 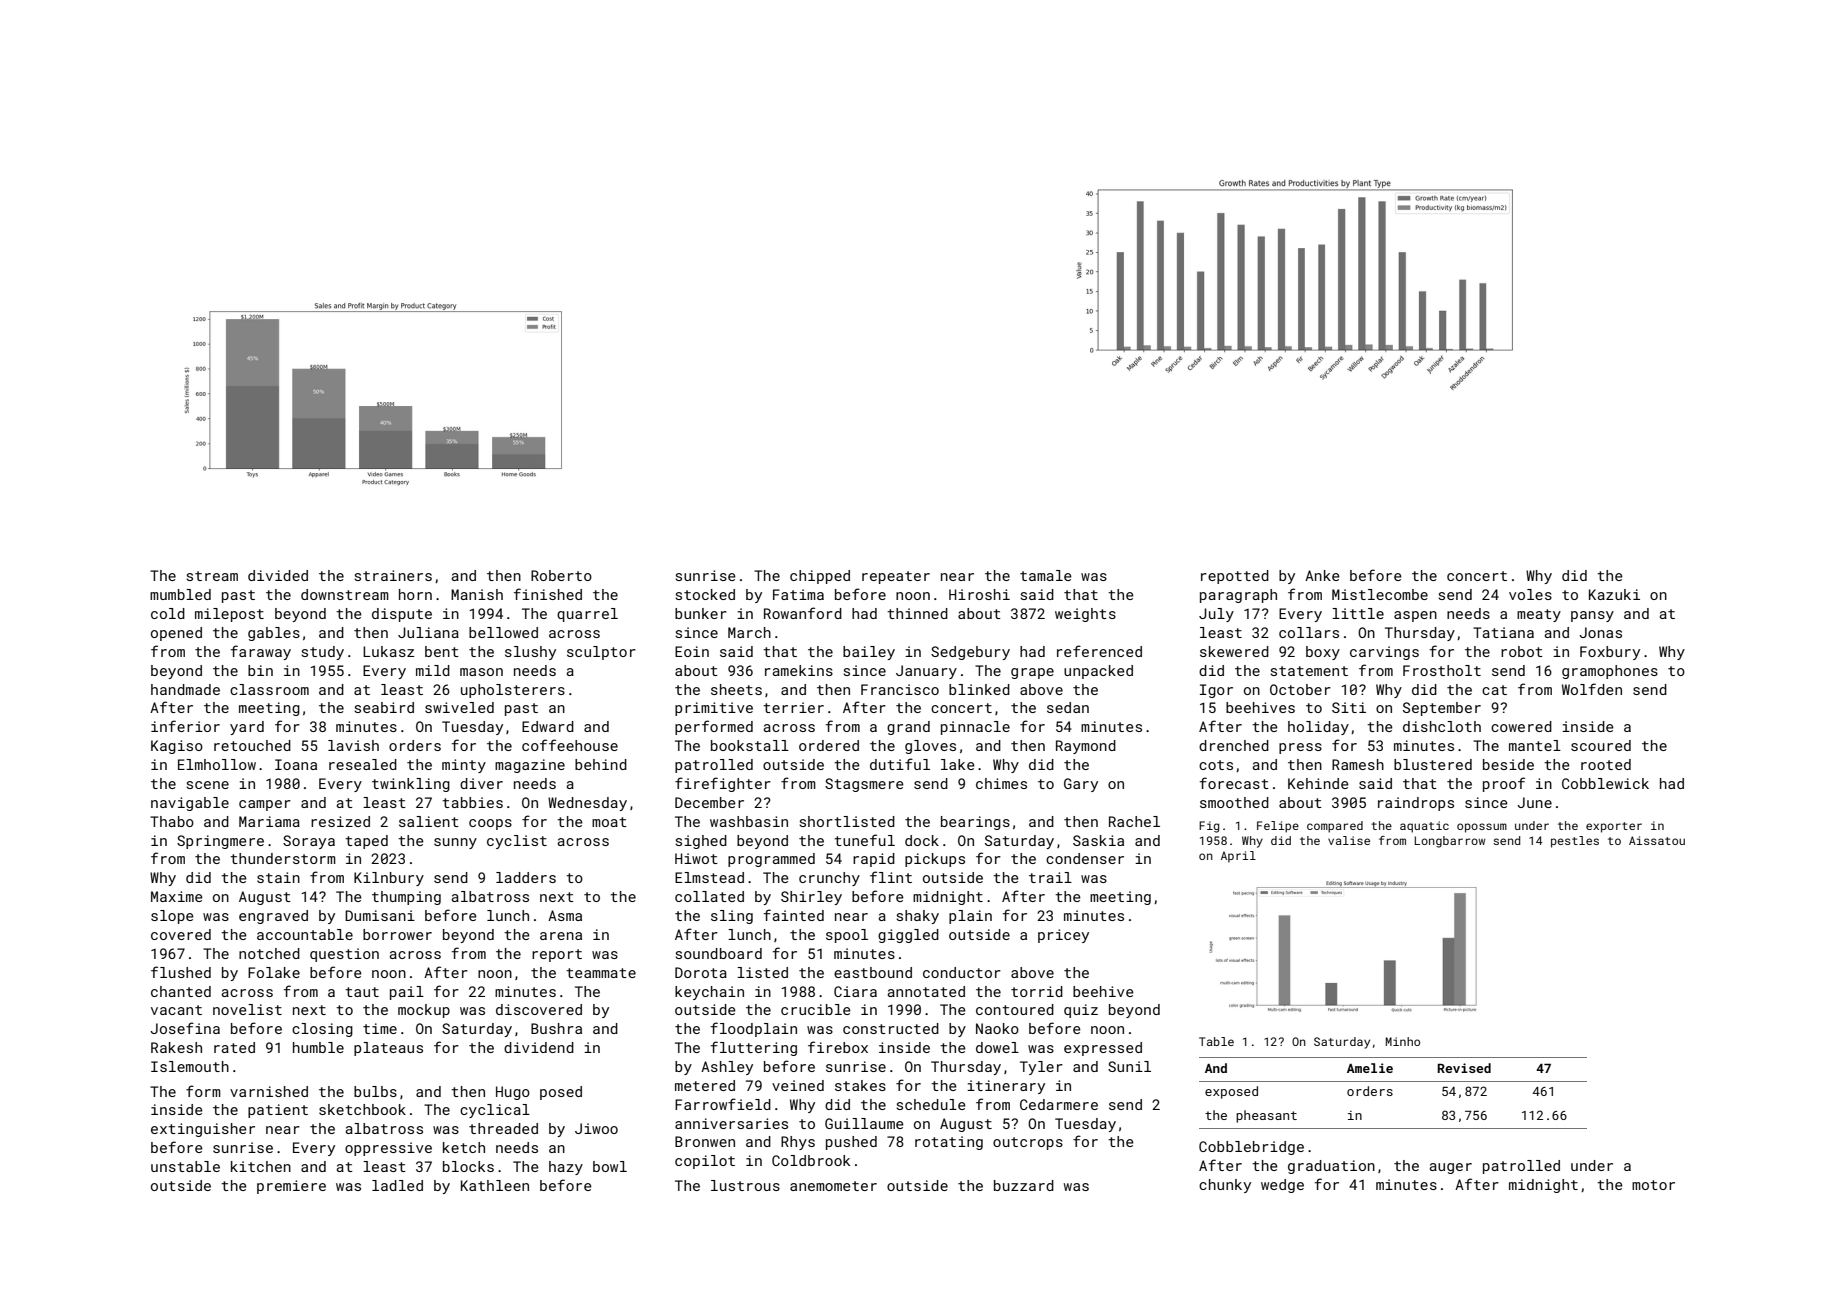 What do you see at coordinates (949, 1143) in the screenshot?
I see `rotating` at bounding box center [949, 1143].
